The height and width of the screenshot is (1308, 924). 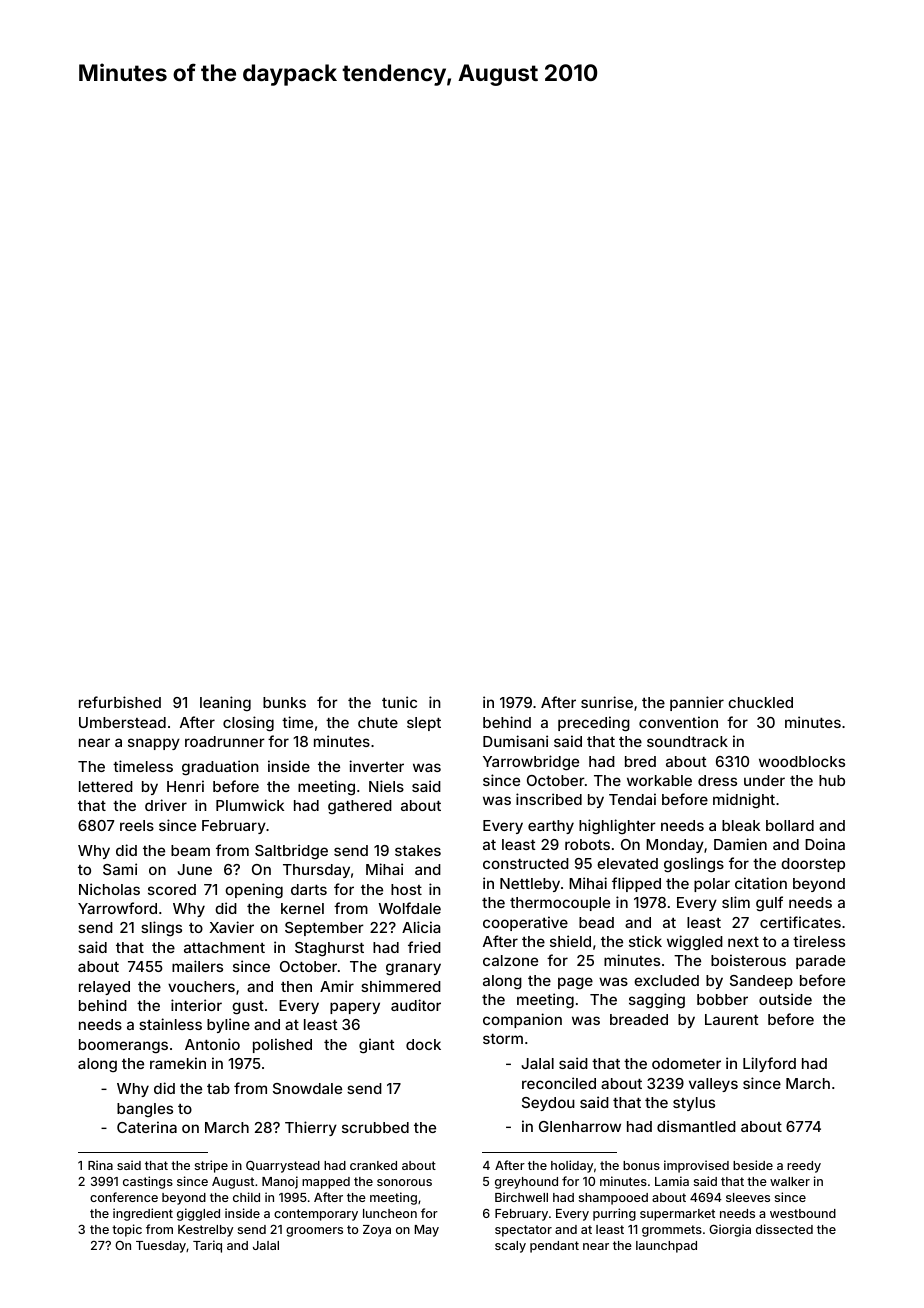 I want to click on inscribed, so click(x=549, y=799).
